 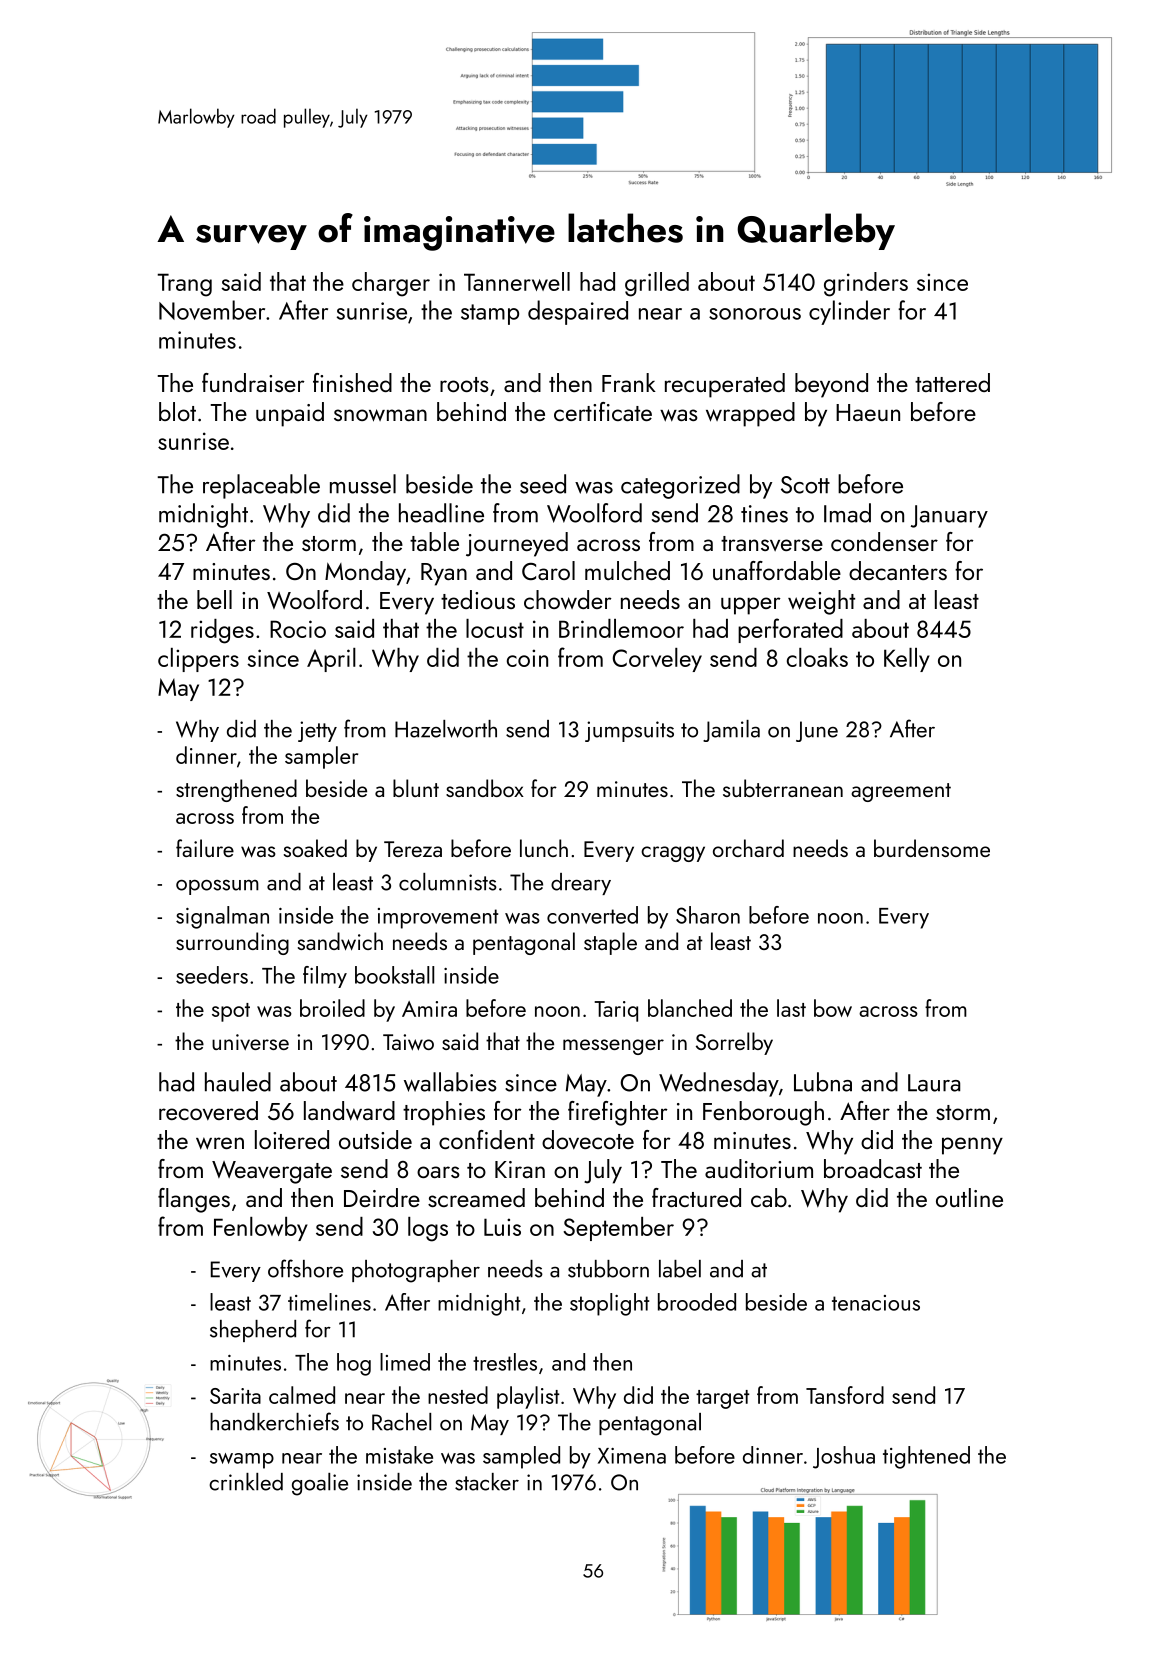 I want to click on Rocio, so click(x=298, y=629).
